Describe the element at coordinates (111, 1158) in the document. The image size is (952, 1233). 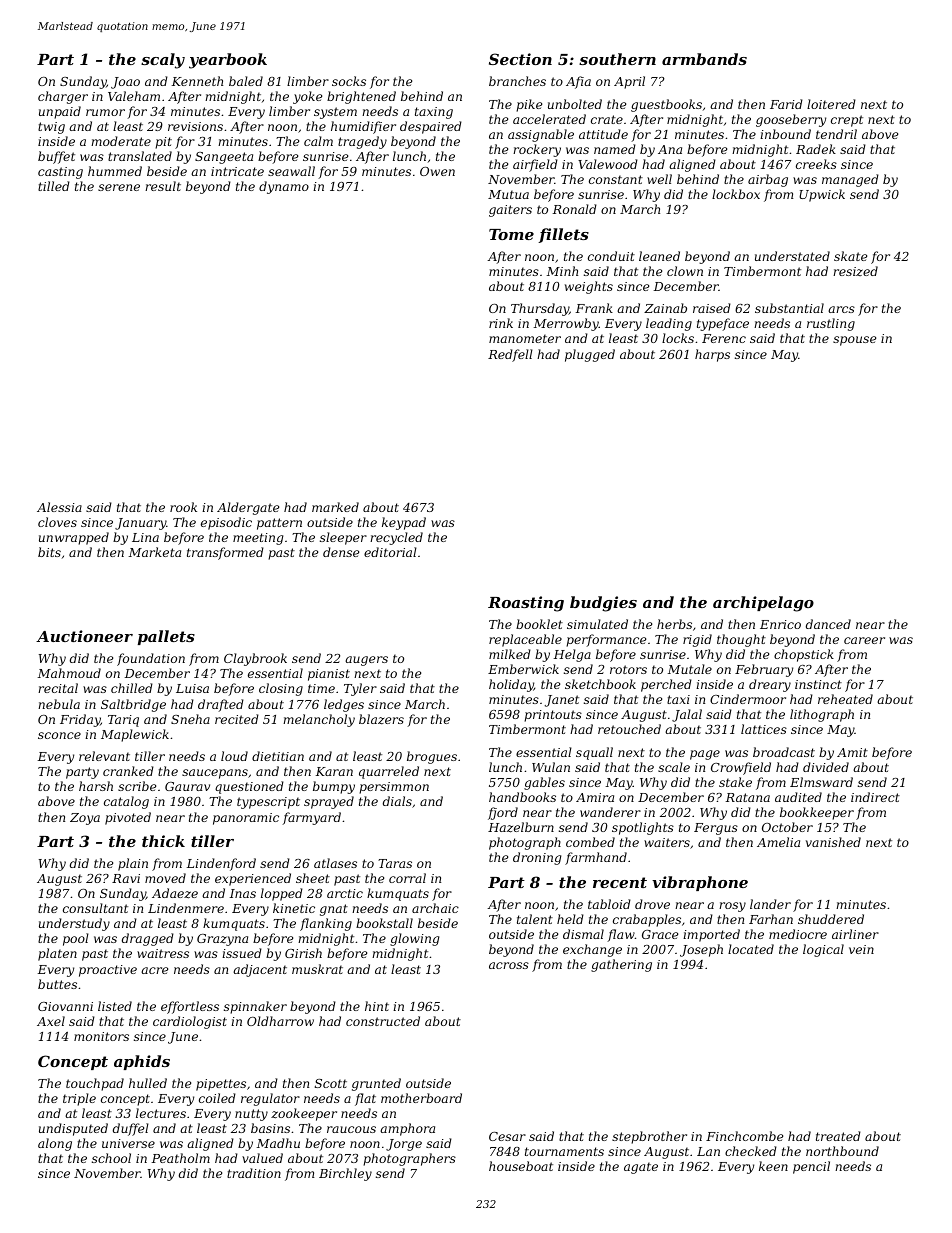
I see `school` at that location.
